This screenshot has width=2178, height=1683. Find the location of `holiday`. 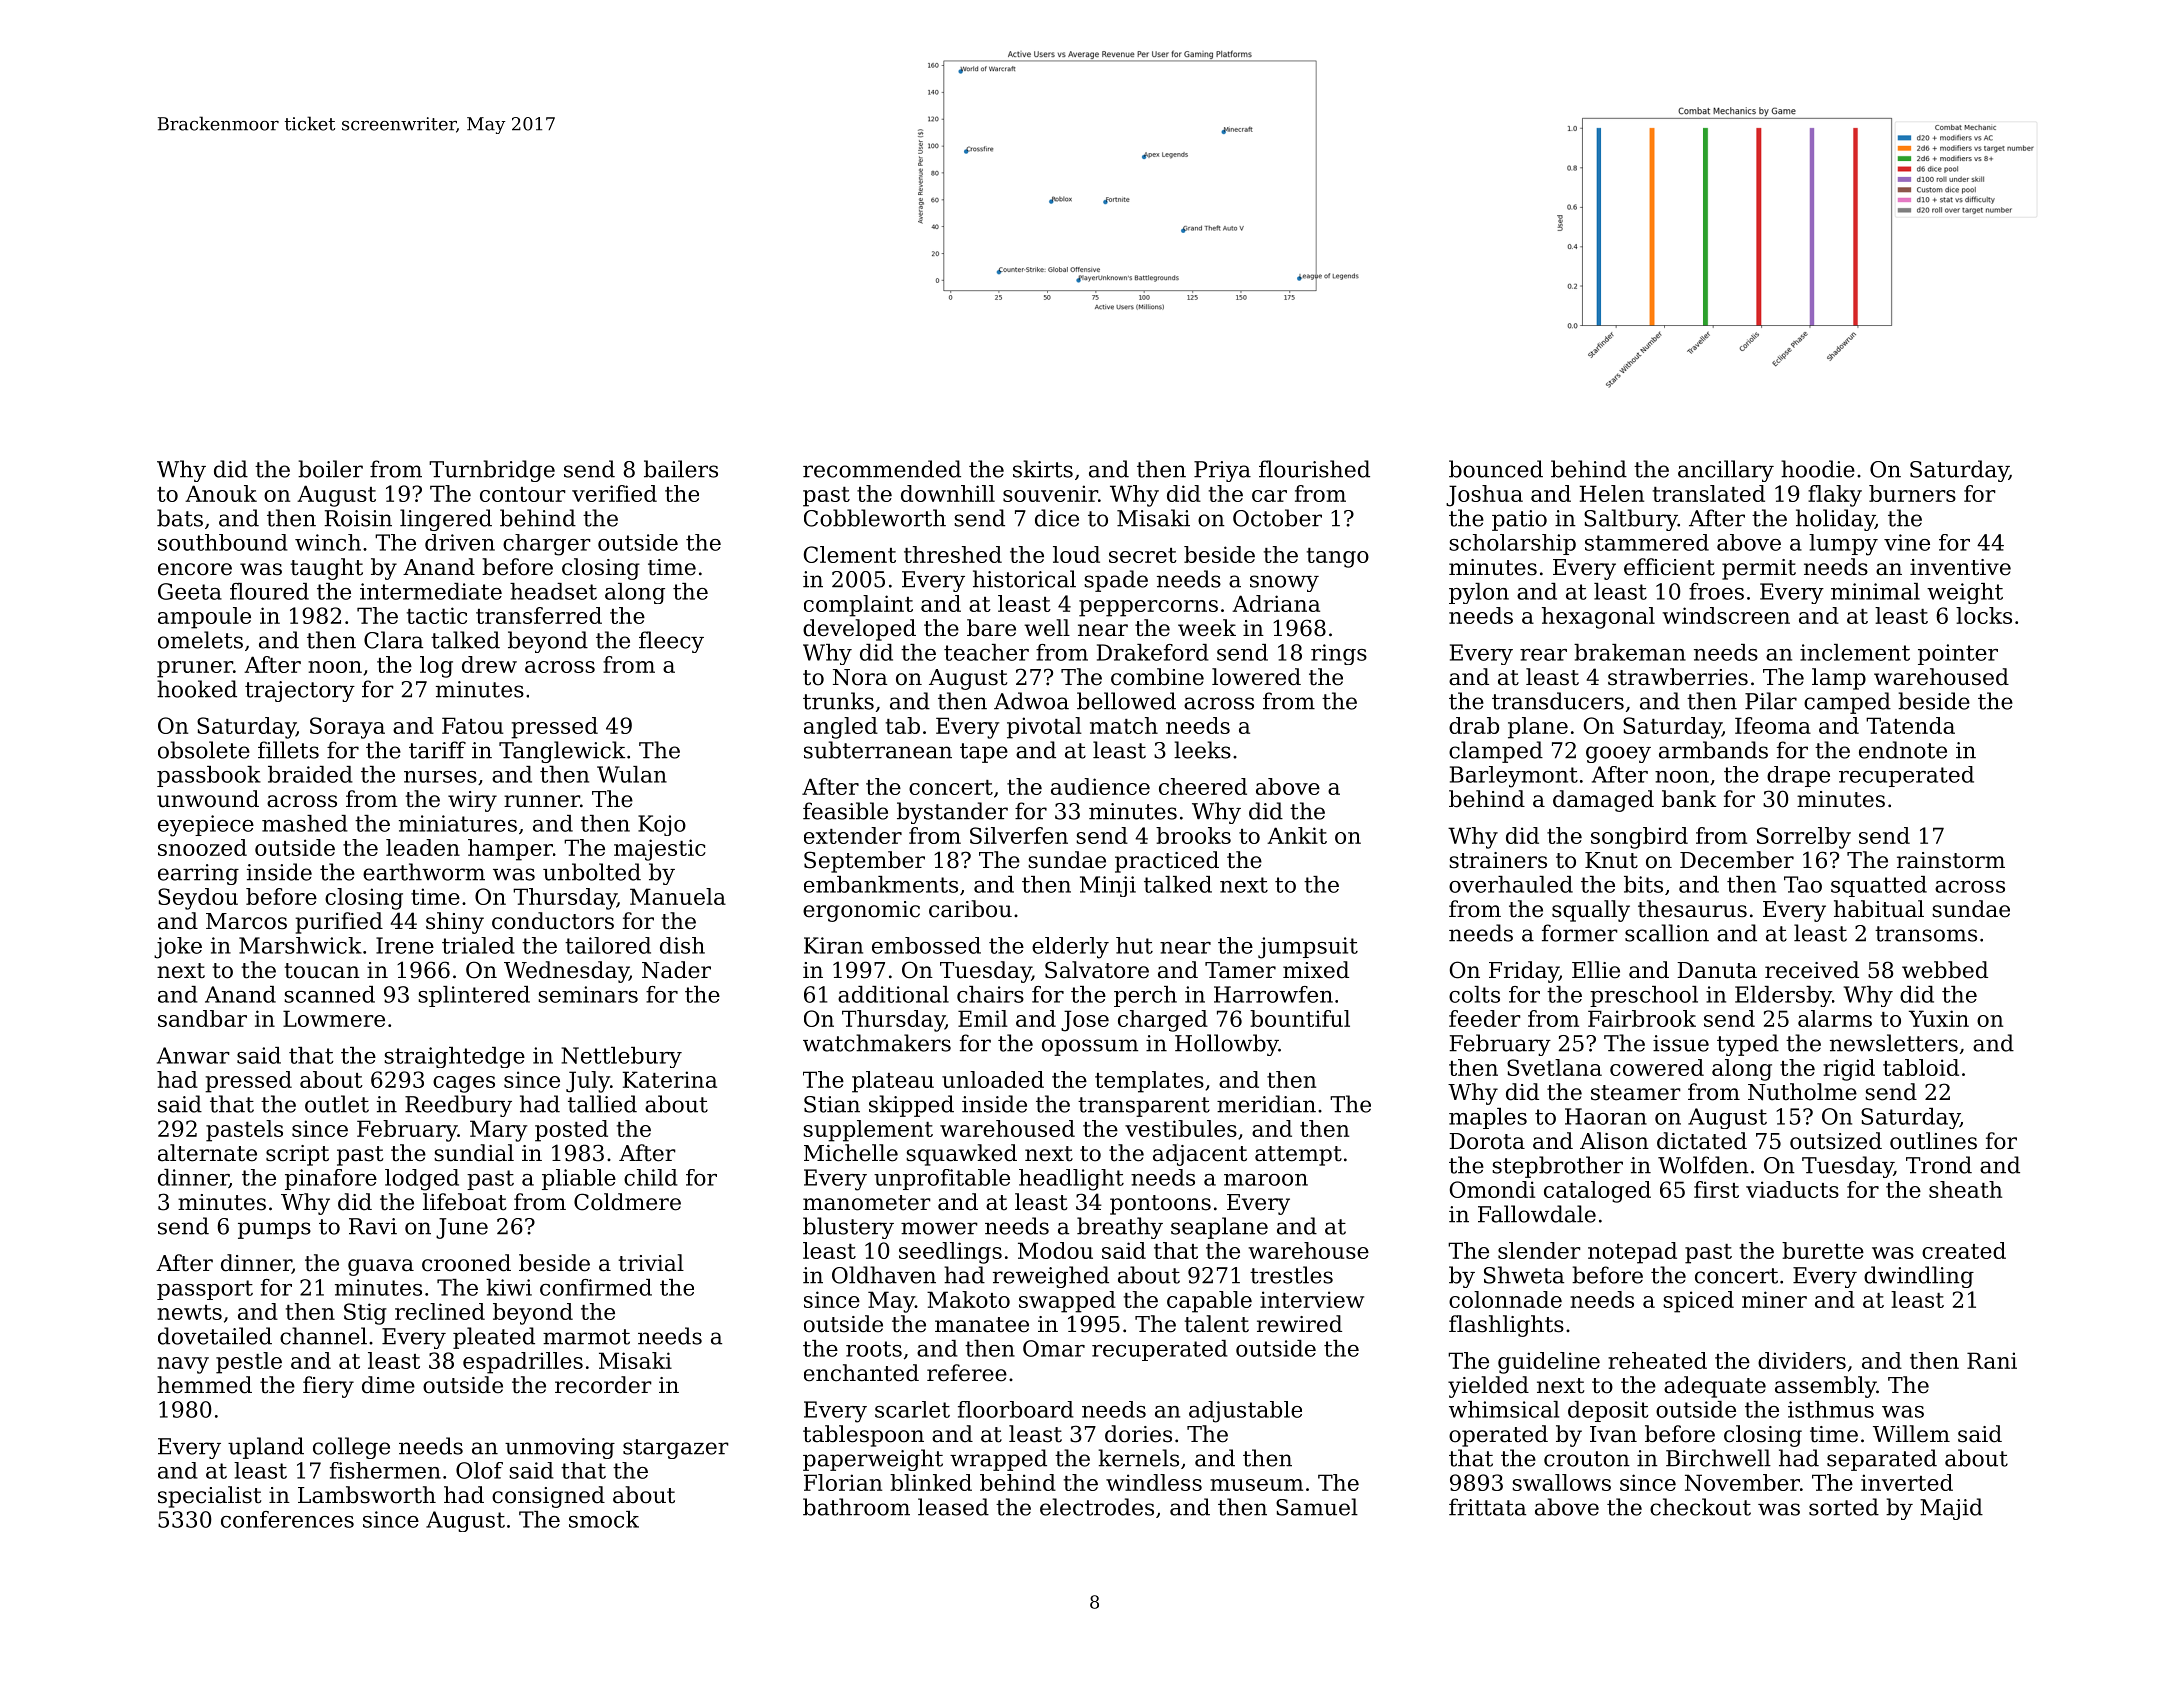

holiday is located at coordinates (1835, 520).
